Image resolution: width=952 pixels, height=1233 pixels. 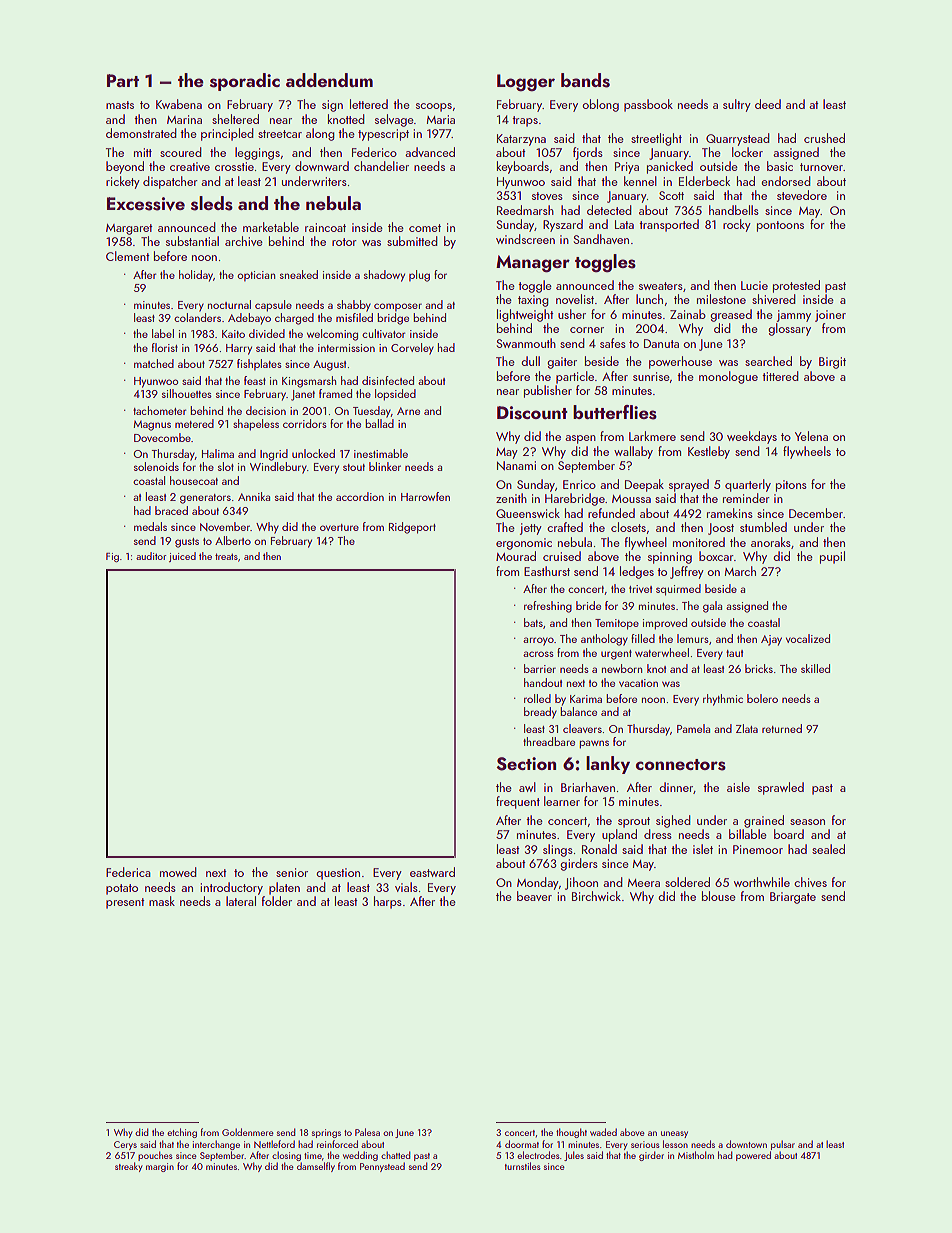 What do you see at coordinates (565, 527) in the page?
I see `crafted` at bounding box center [565, 527].
